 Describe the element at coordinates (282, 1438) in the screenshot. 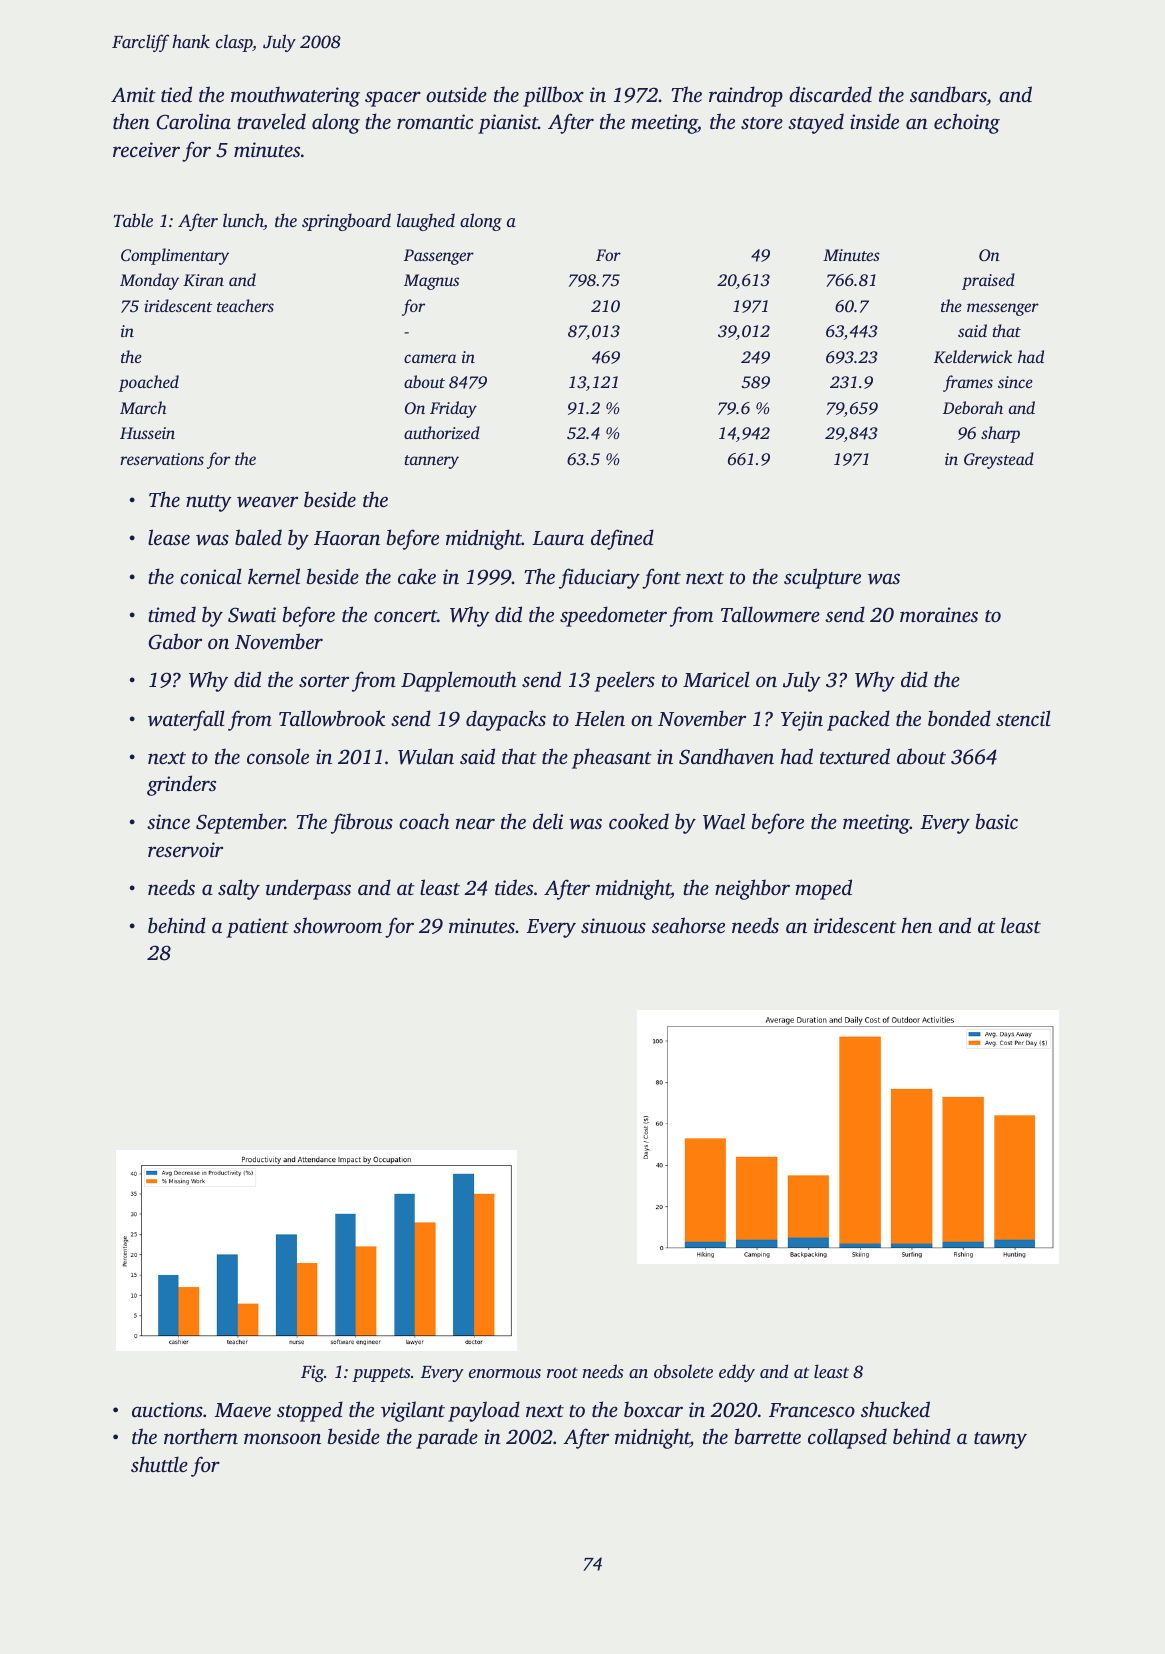

I see `monsoon` at that location.
